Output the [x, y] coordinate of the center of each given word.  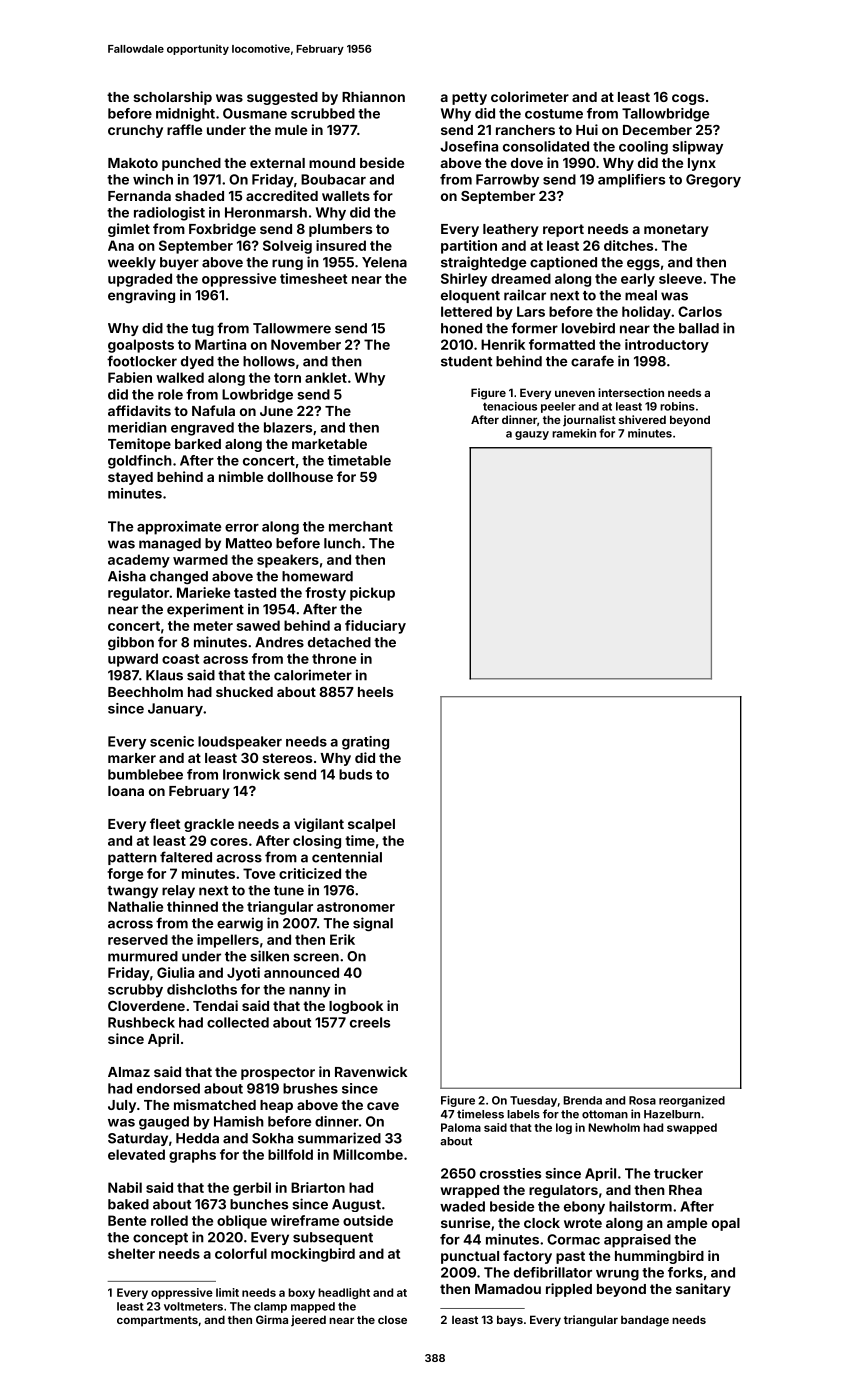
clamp [270, 1307]
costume [554, 114]
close [392, 1319]
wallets [346, 196]
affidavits [139, 410]
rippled [569, 1290]
